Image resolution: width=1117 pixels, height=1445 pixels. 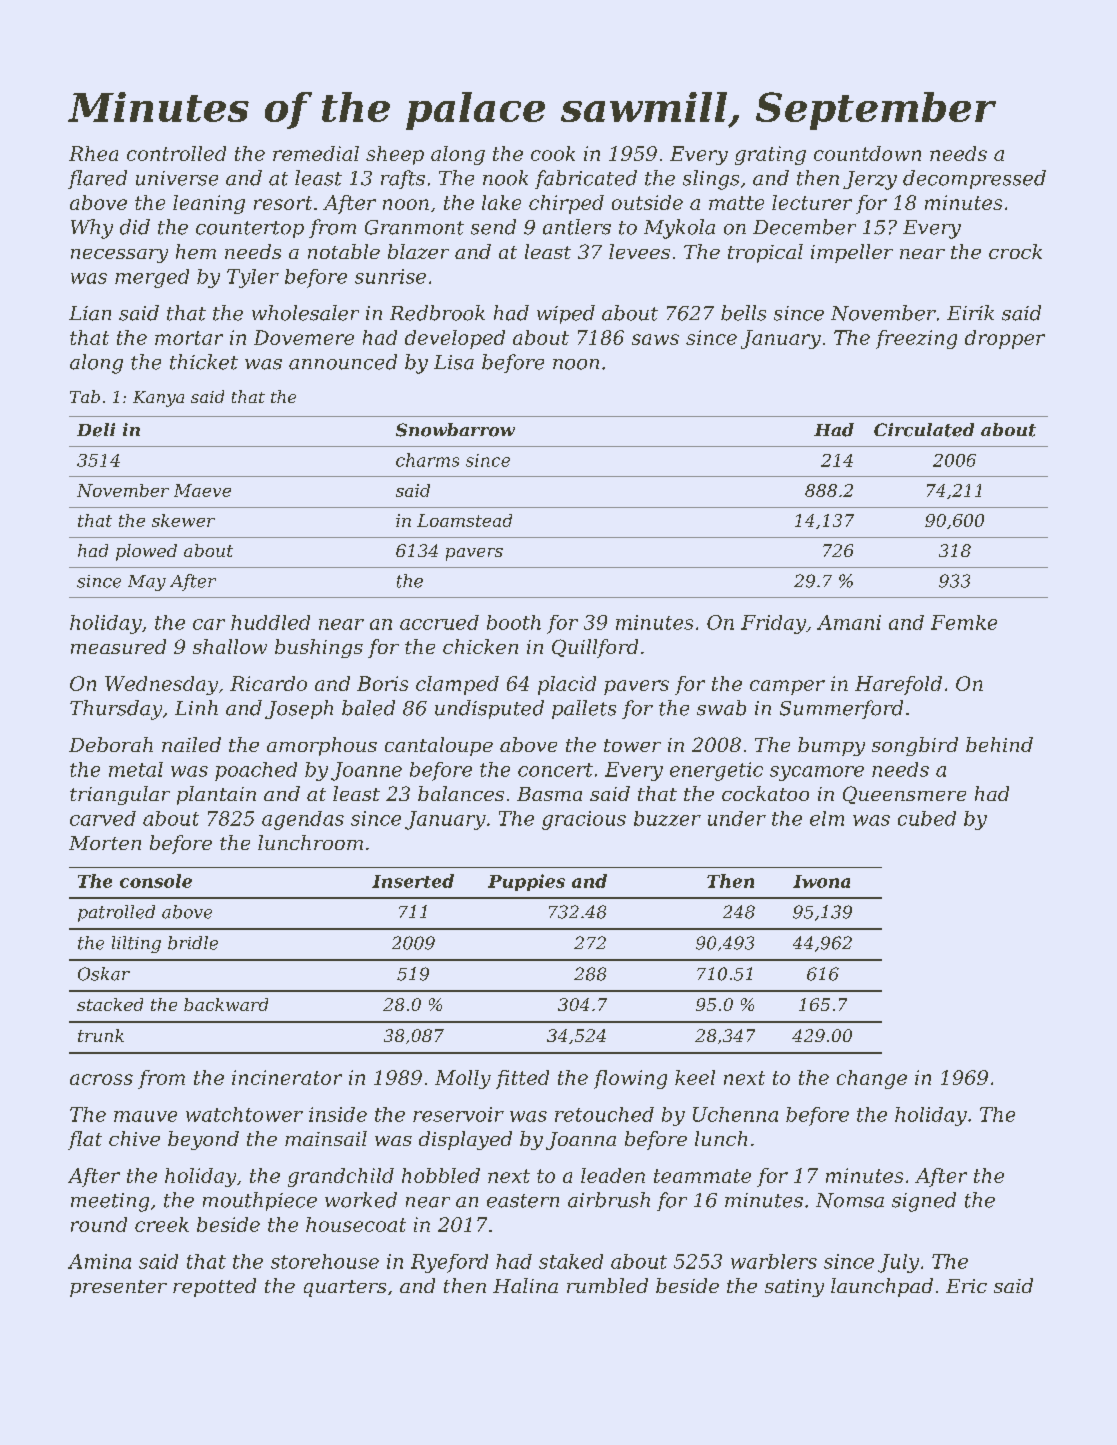 I want to click on countdown, so click(x=867, y=153).
